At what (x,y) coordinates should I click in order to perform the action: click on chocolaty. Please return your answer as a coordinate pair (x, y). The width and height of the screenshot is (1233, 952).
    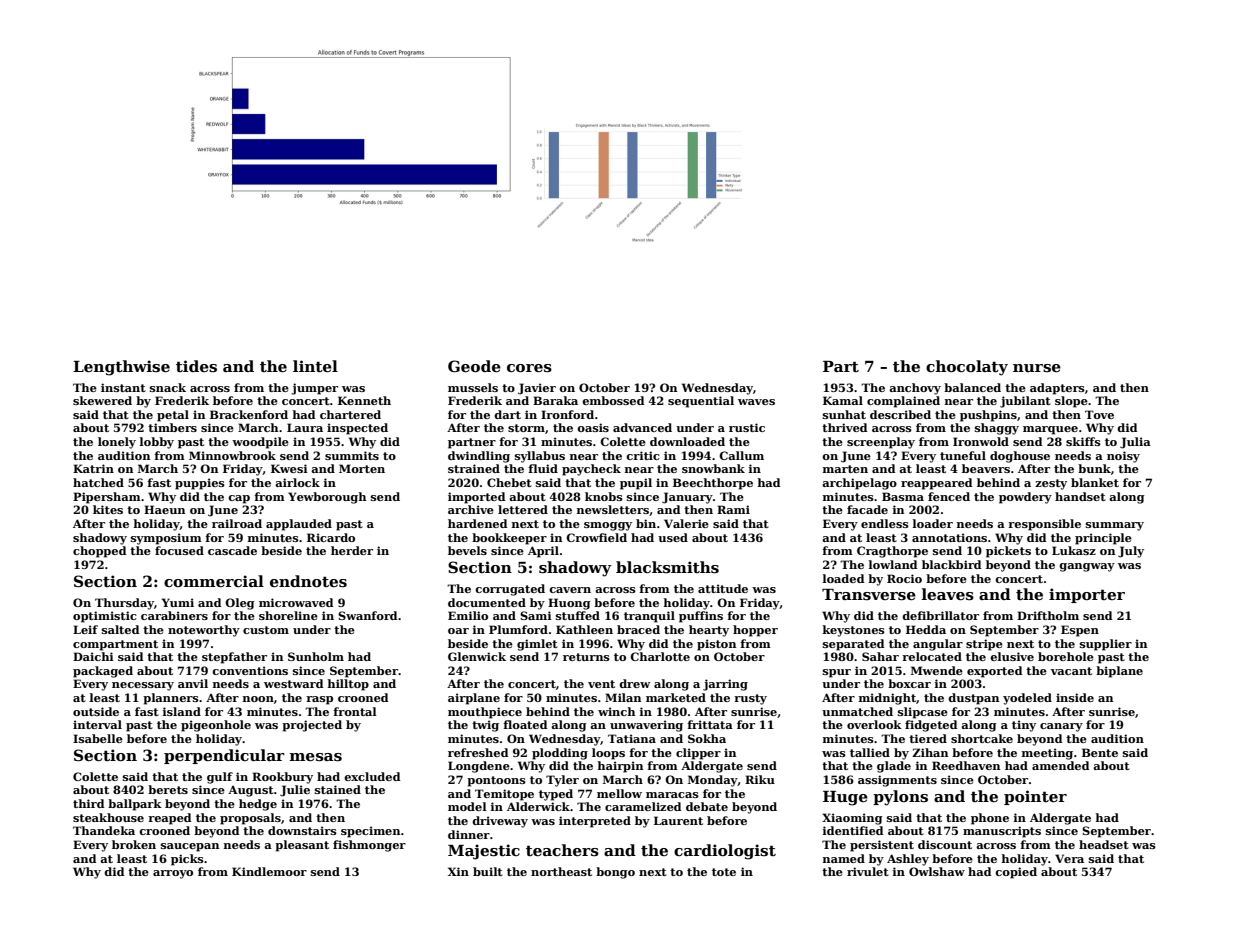
    Looking at the image, I should click on (967, 368).
